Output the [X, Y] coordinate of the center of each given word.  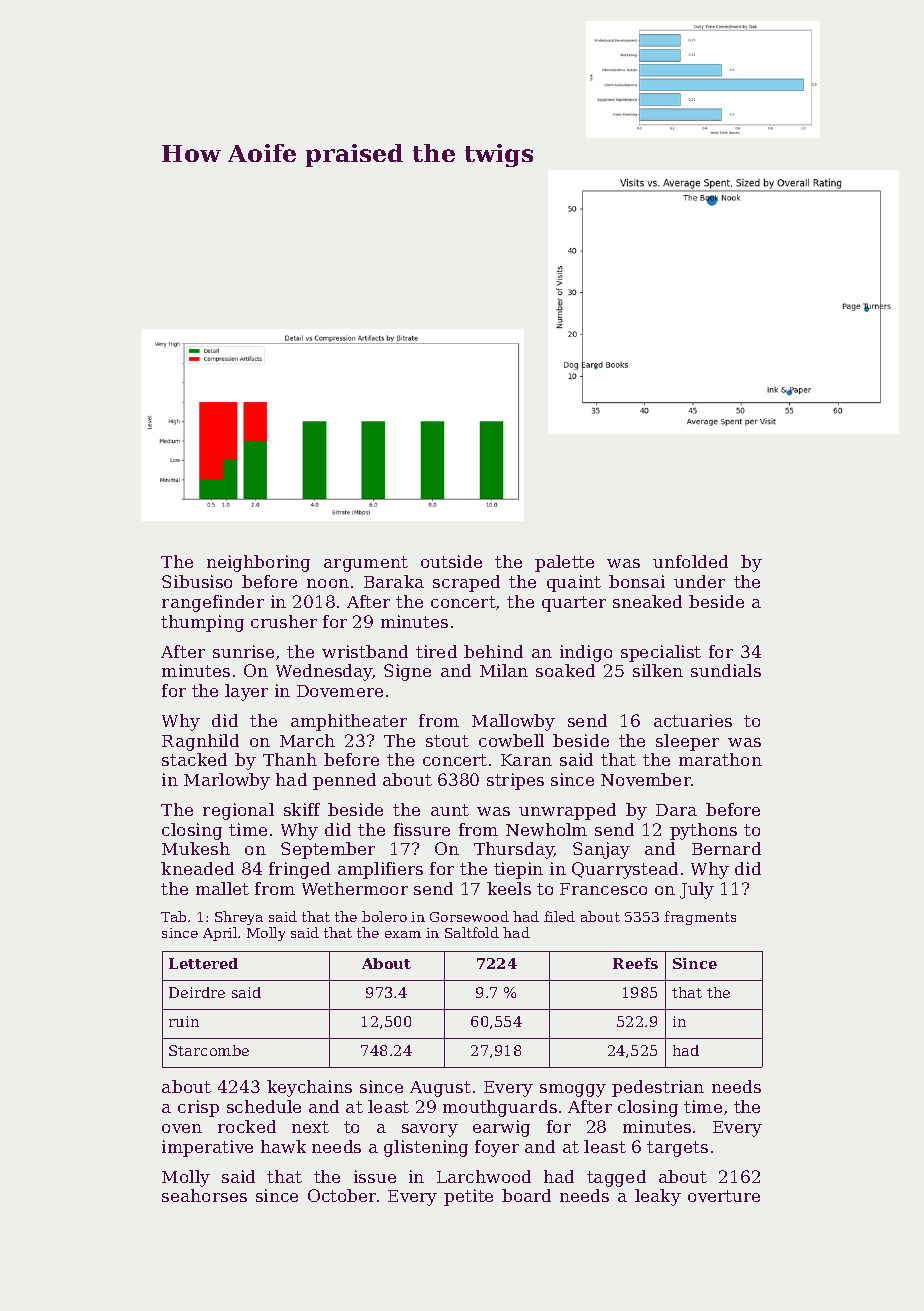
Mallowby [513, 722]
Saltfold [472, 932]
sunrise [243, 651]
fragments [700, 918]
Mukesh [196, 848]
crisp [198, 1108]
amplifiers [380, 870]
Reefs [635, 963]
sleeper [687, 742]
